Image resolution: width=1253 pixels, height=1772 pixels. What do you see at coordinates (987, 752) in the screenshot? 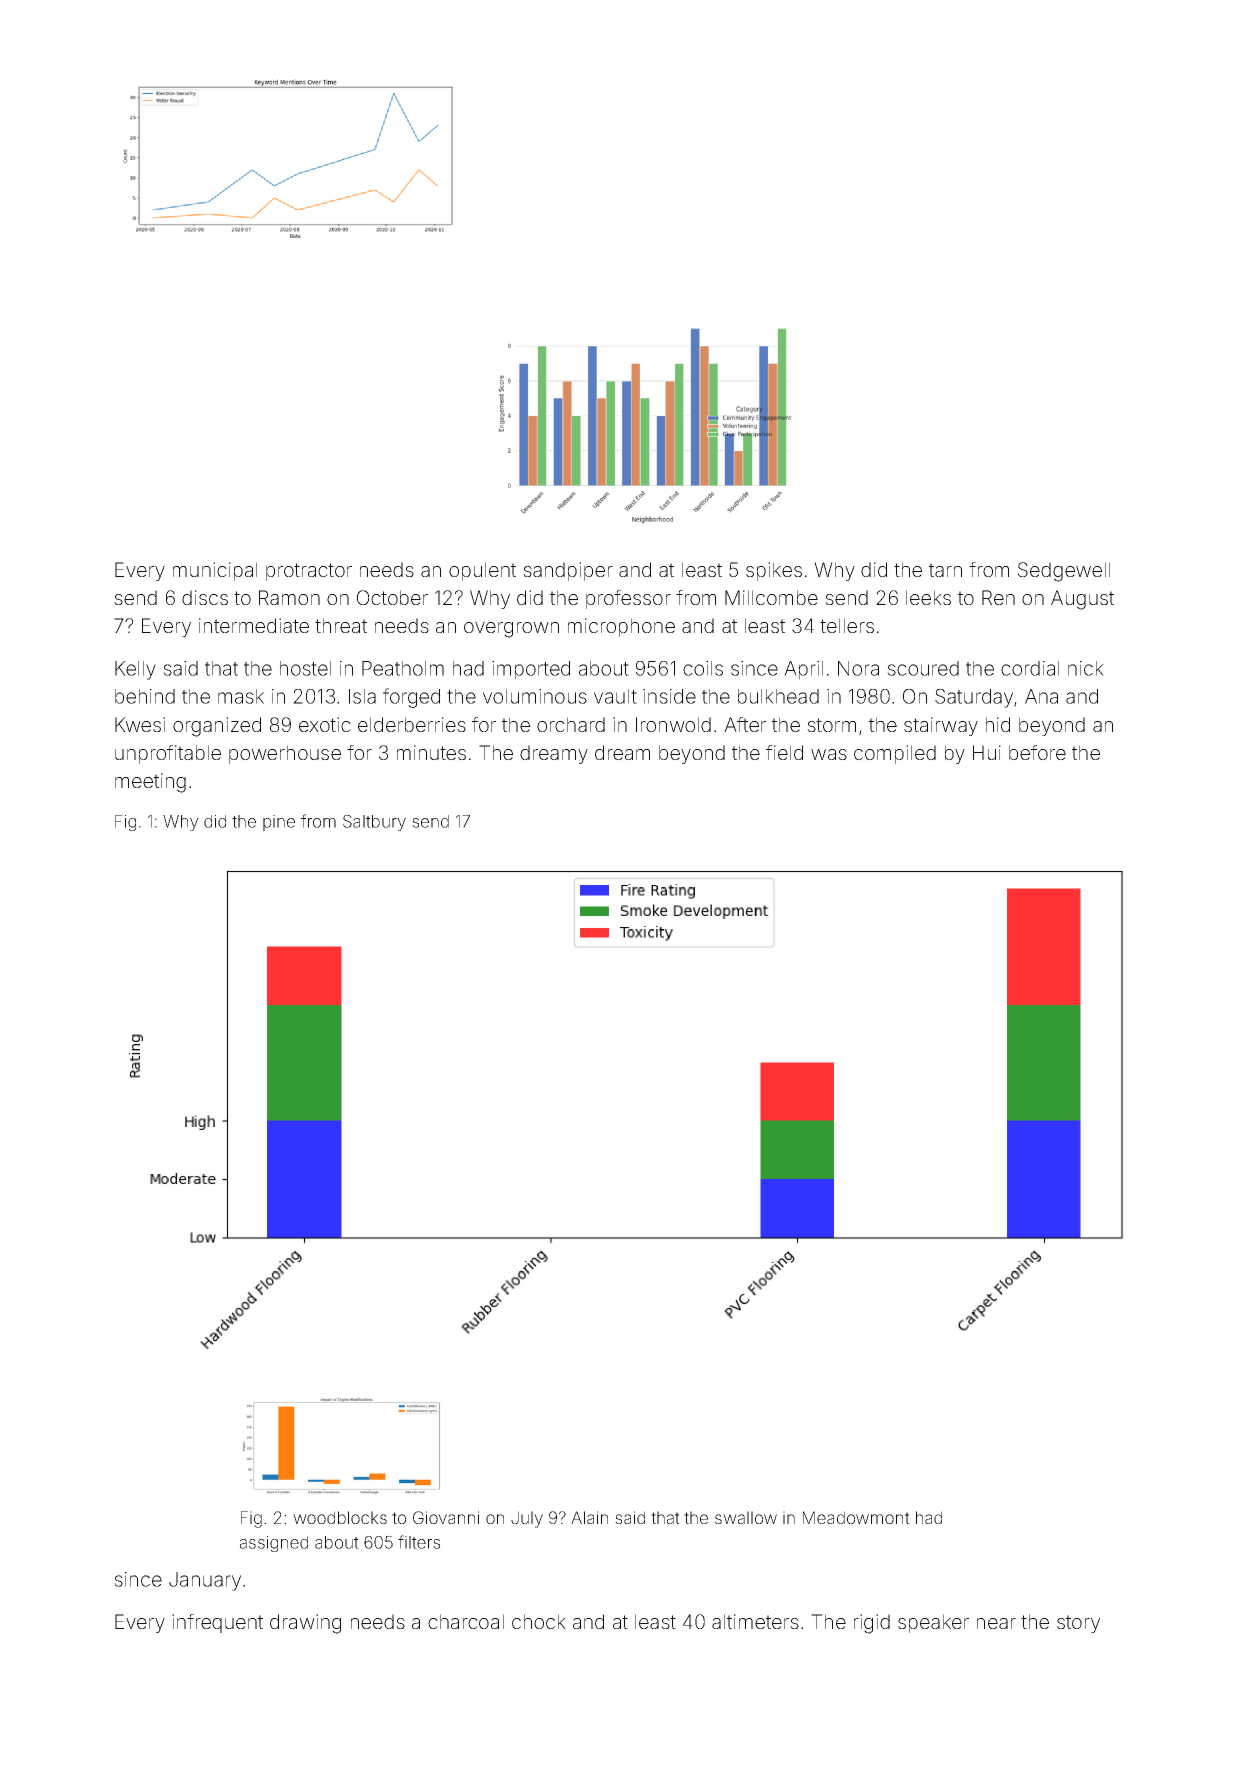
I see `Hui` at bounding box center [987, 752].
